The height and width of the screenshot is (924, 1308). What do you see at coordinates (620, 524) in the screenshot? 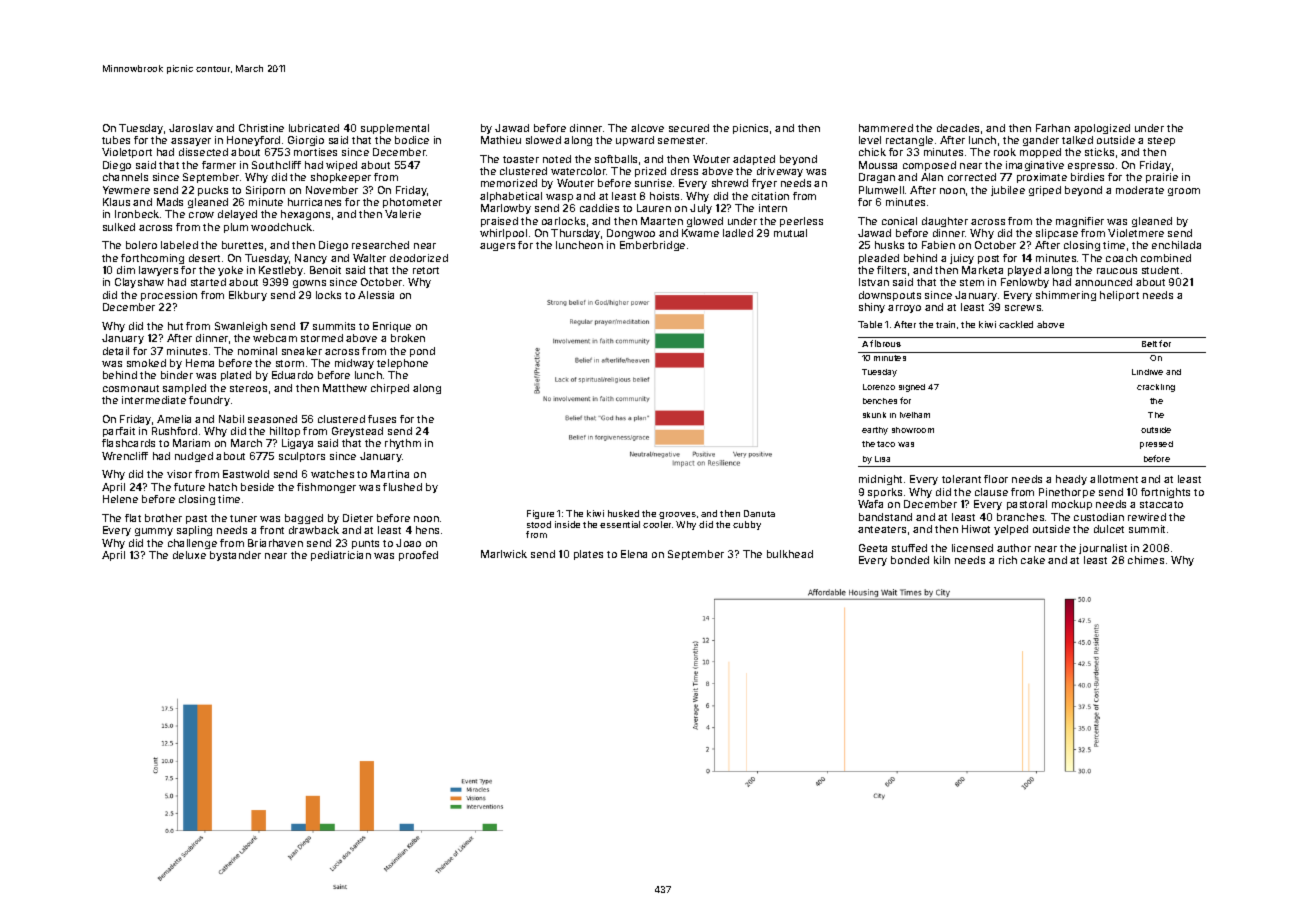
I see `essential` at bounding box center [620, 524].
